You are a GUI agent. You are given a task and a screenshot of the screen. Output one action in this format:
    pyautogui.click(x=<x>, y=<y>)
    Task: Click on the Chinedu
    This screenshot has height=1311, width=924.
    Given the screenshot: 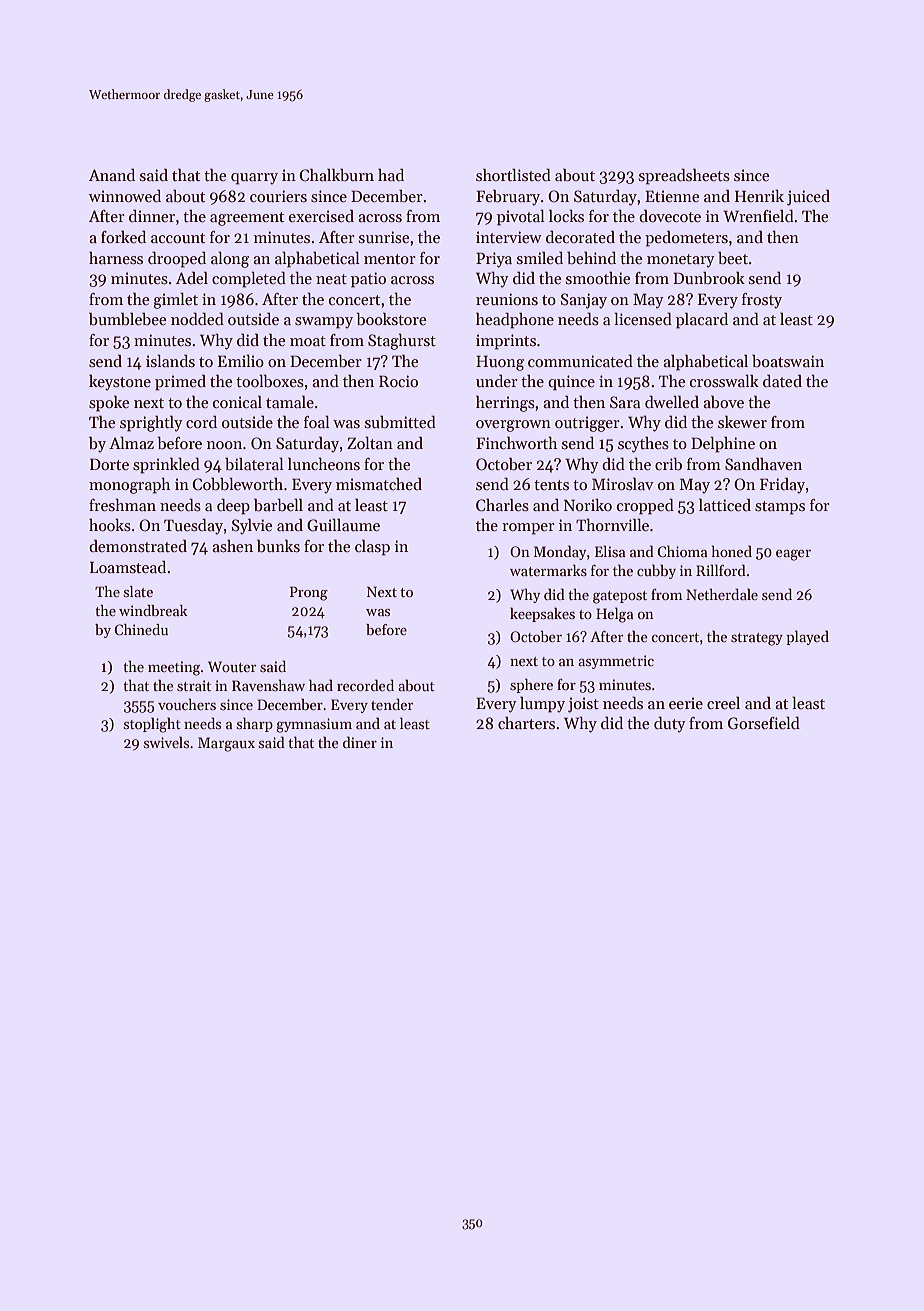 What is the action you would take?
    pyautogui.click(x=141, y=629)
